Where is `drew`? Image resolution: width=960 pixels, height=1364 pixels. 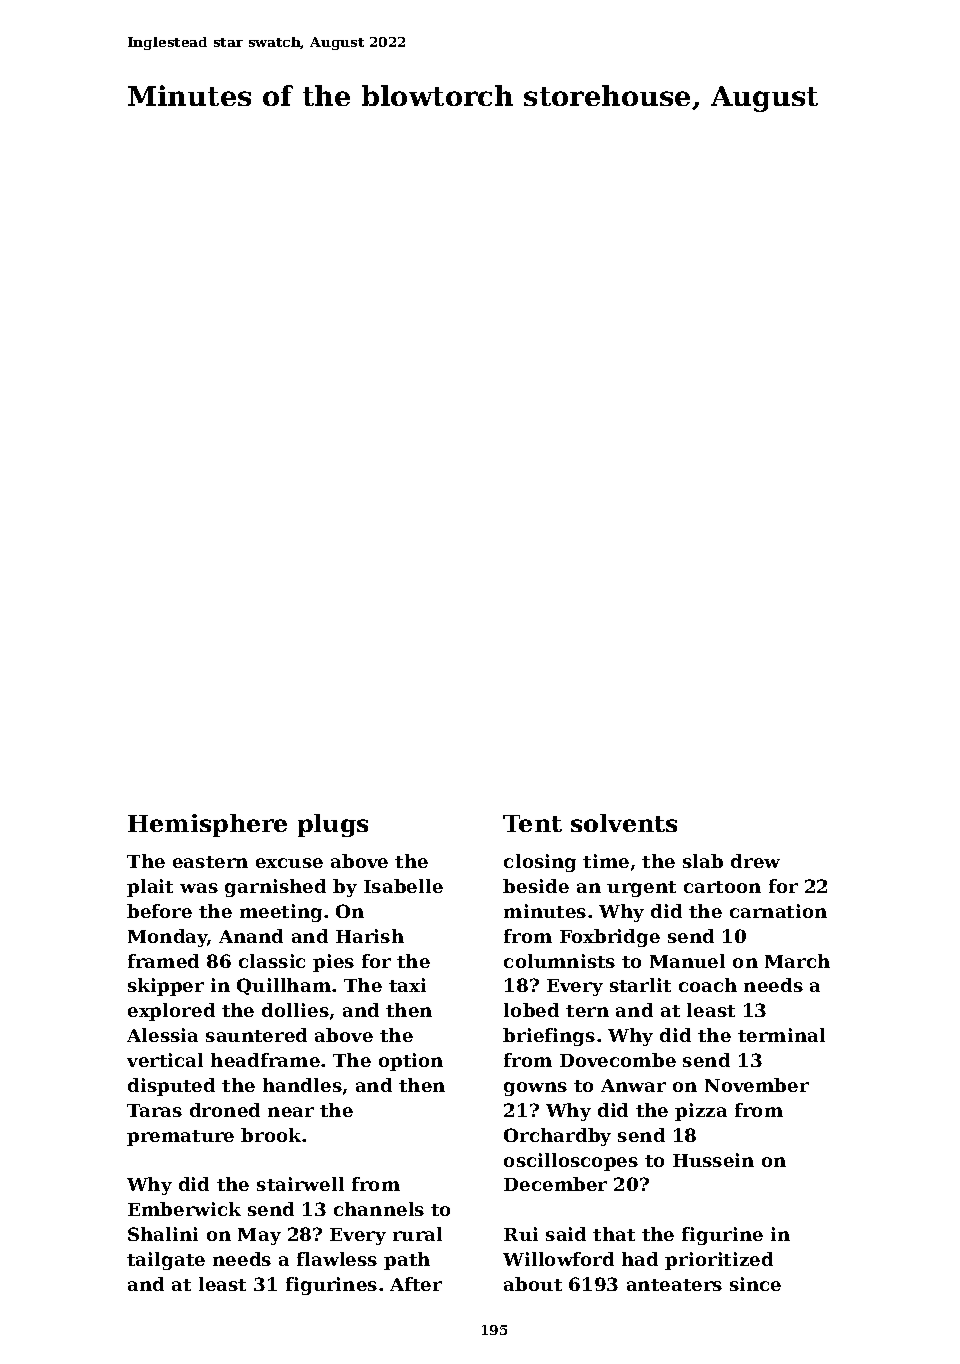 drew is located at coordinates (755, 861).
